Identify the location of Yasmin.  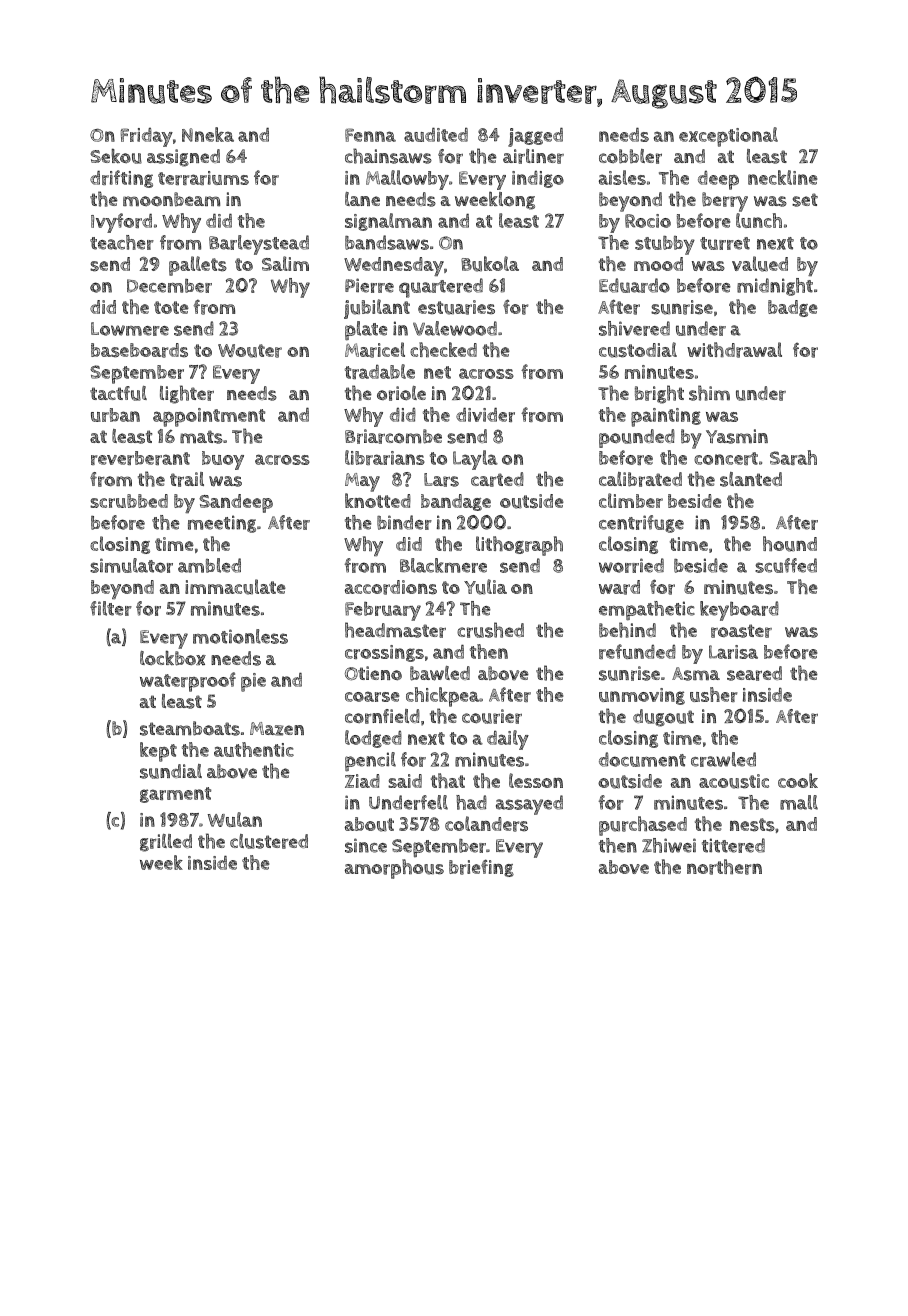
(737, 436).
